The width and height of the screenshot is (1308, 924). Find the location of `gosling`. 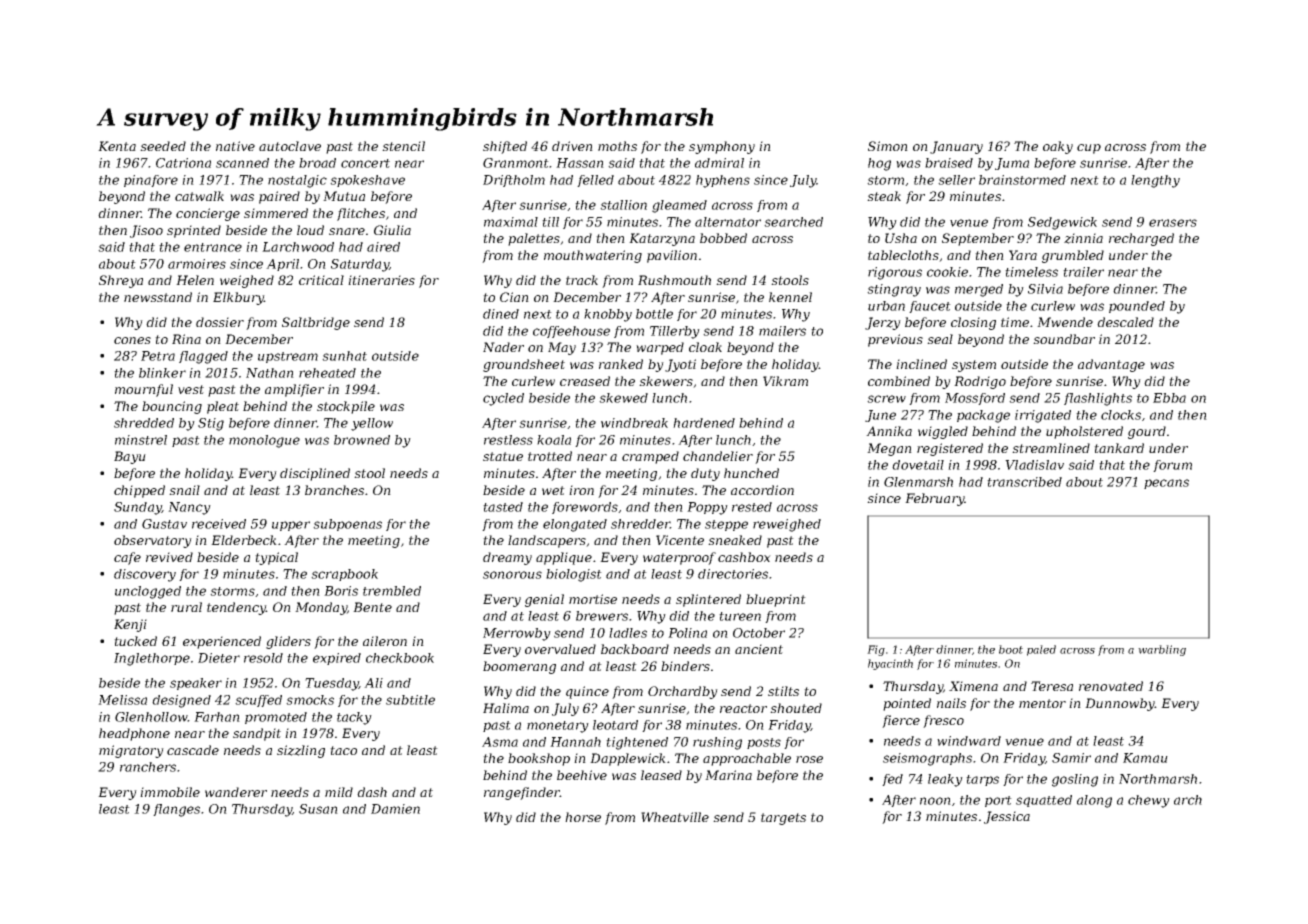

gosling is located at coordinates (1075, 780).
